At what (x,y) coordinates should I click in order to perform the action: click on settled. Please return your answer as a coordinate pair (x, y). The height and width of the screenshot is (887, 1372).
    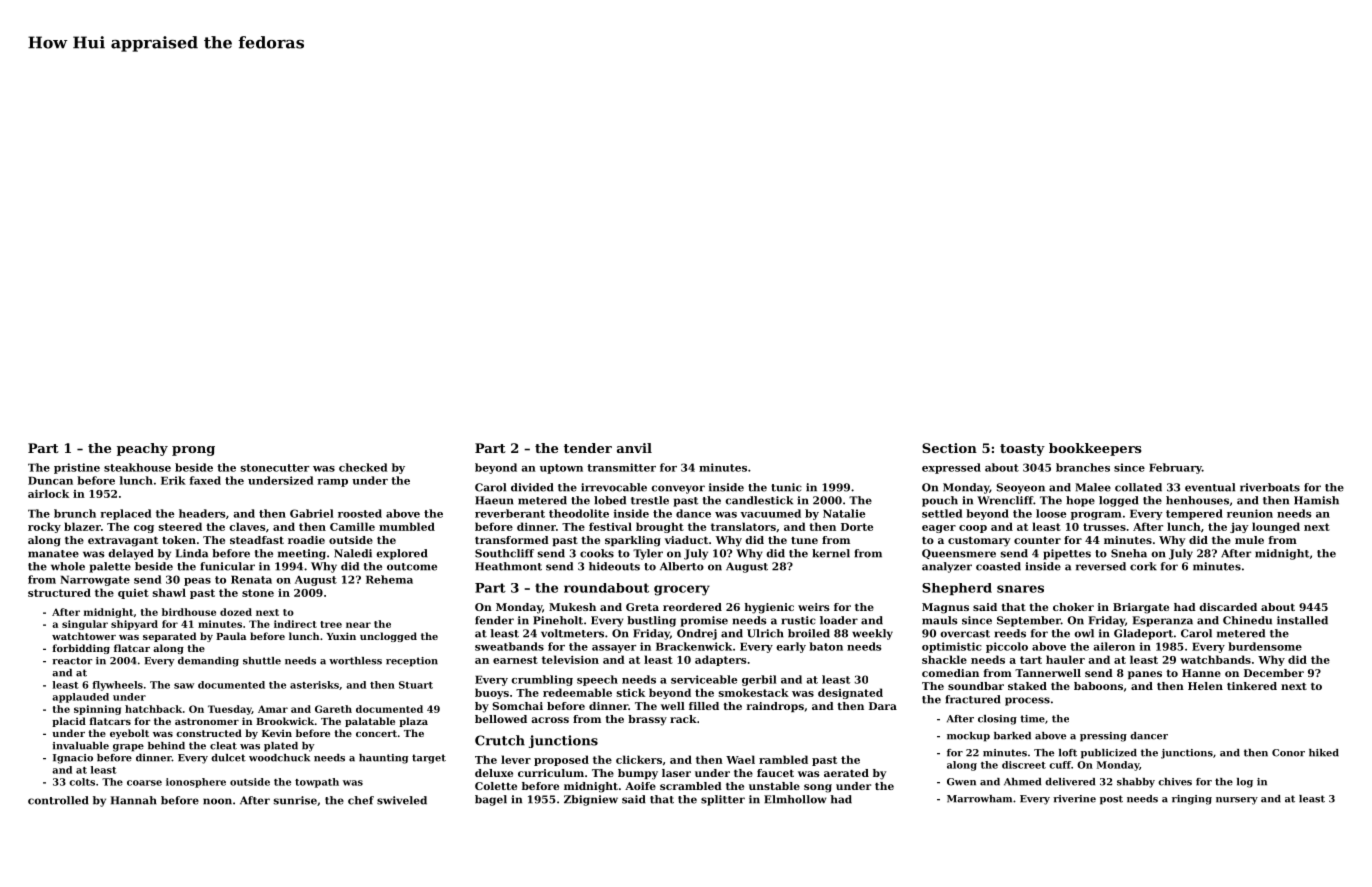
    Looking at the image, I should click on (942, 513).
